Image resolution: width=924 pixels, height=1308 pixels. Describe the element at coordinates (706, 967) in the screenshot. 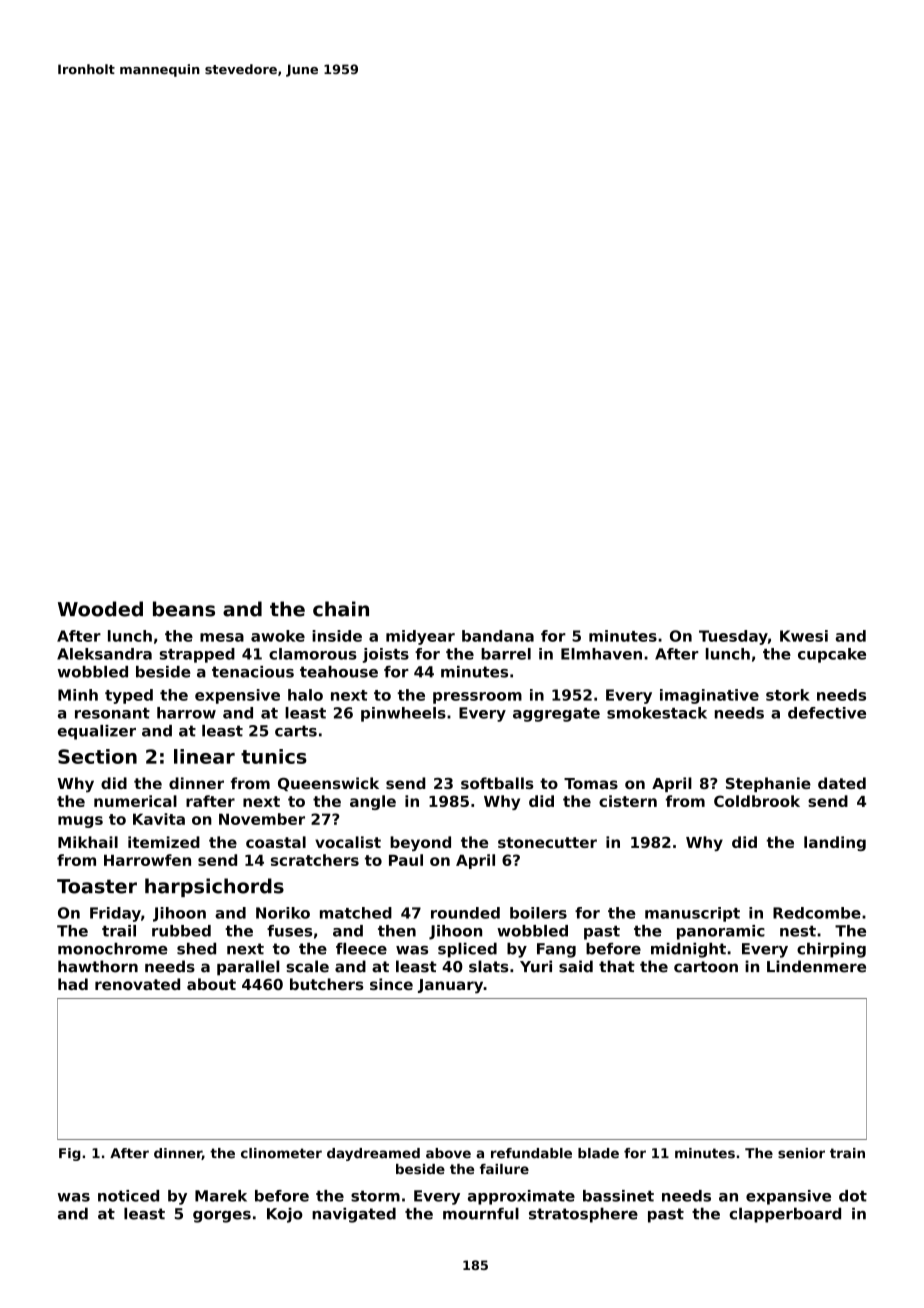

I see `cartoon` at that location.
